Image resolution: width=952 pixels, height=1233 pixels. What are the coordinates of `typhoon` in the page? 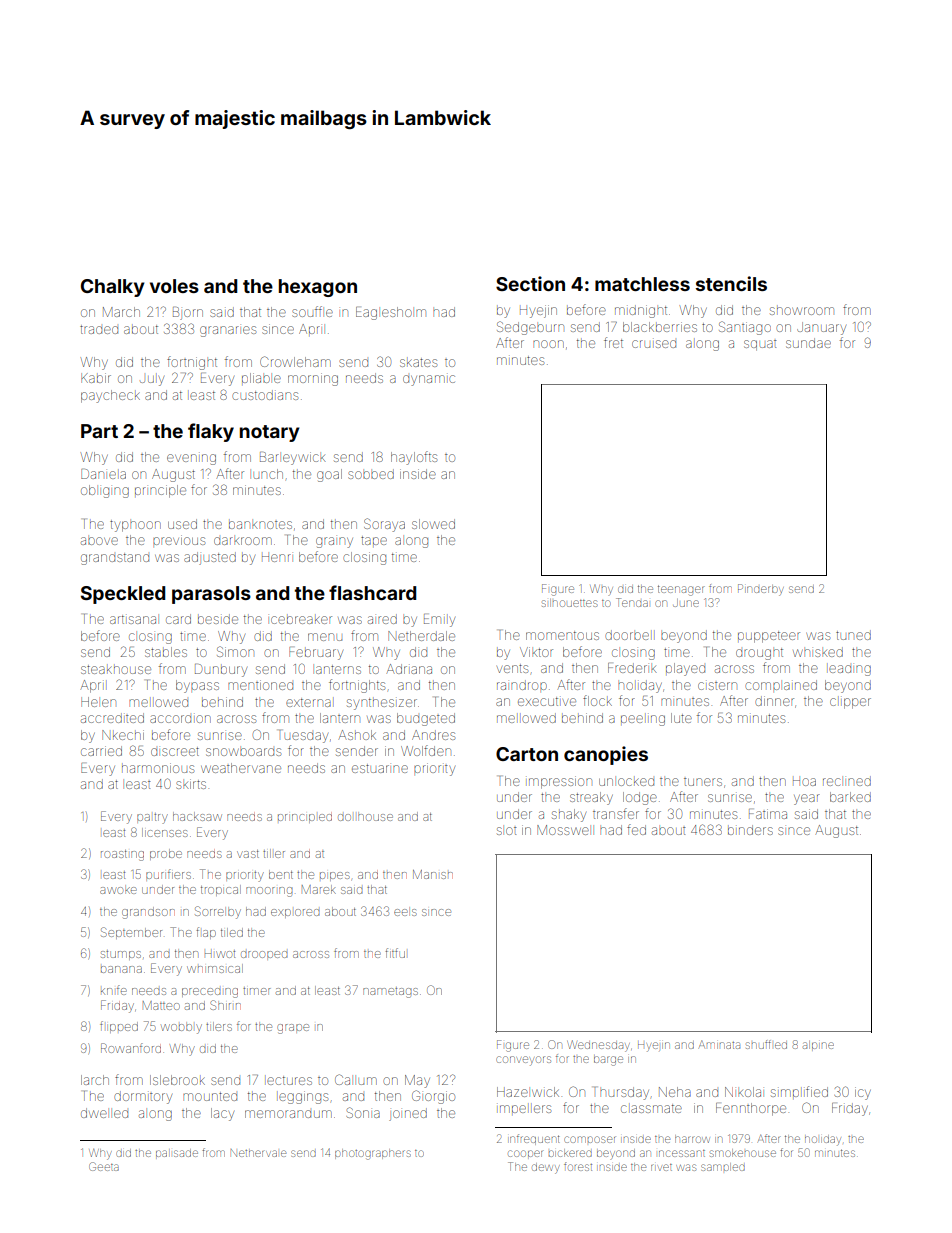 It's located at (135, 526).
